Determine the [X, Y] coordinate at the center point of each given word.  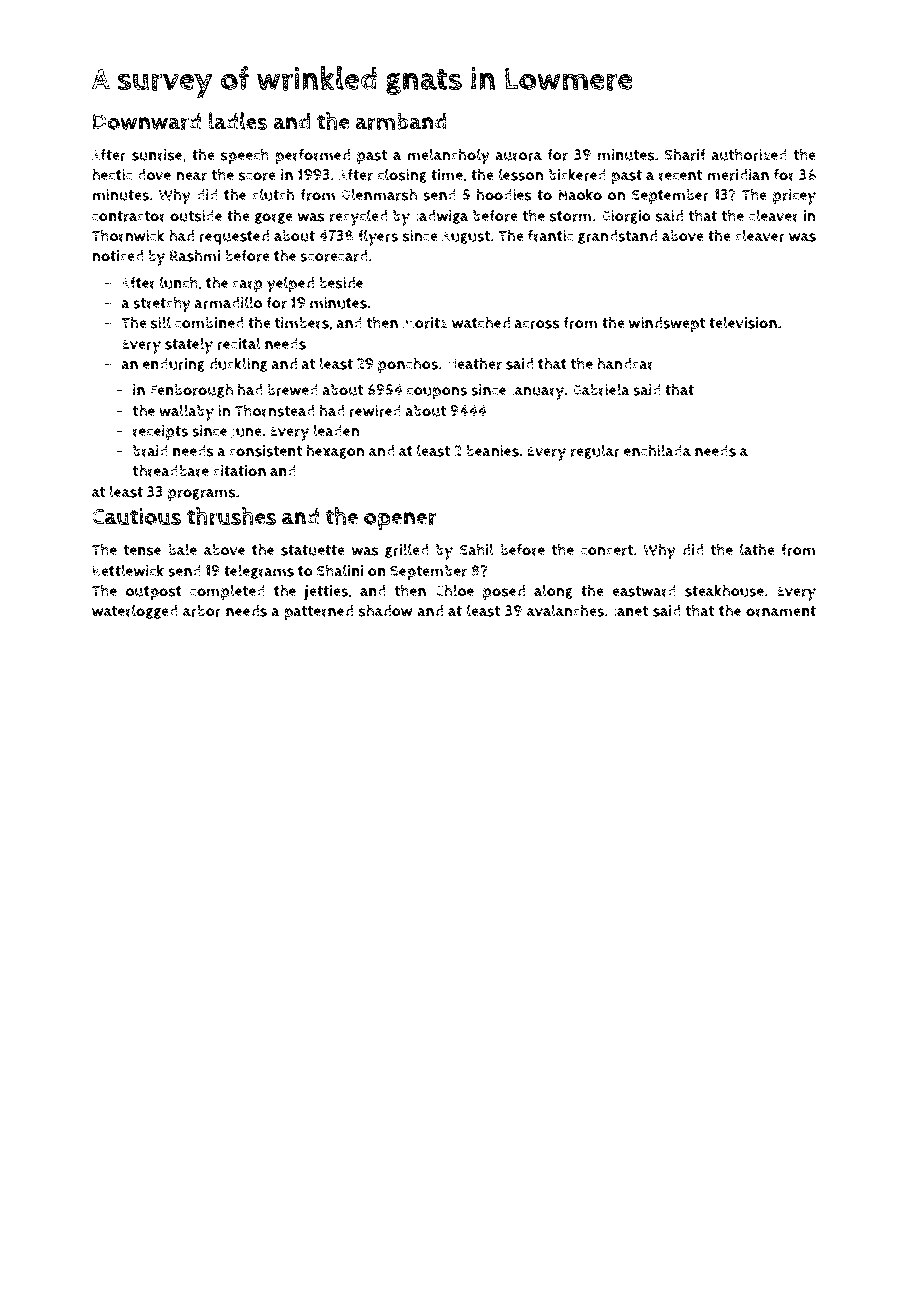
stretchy [162, 304]
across [537, 324]
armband [401, 121]
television [743, 322]
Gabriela [601, 389]
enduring [174, 365]
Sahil [477, 549]
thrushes [231, 516]
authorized [749, 154]
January [537, 392]
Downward [147, 121]
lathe [757, 549]
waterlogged [135, 611]
